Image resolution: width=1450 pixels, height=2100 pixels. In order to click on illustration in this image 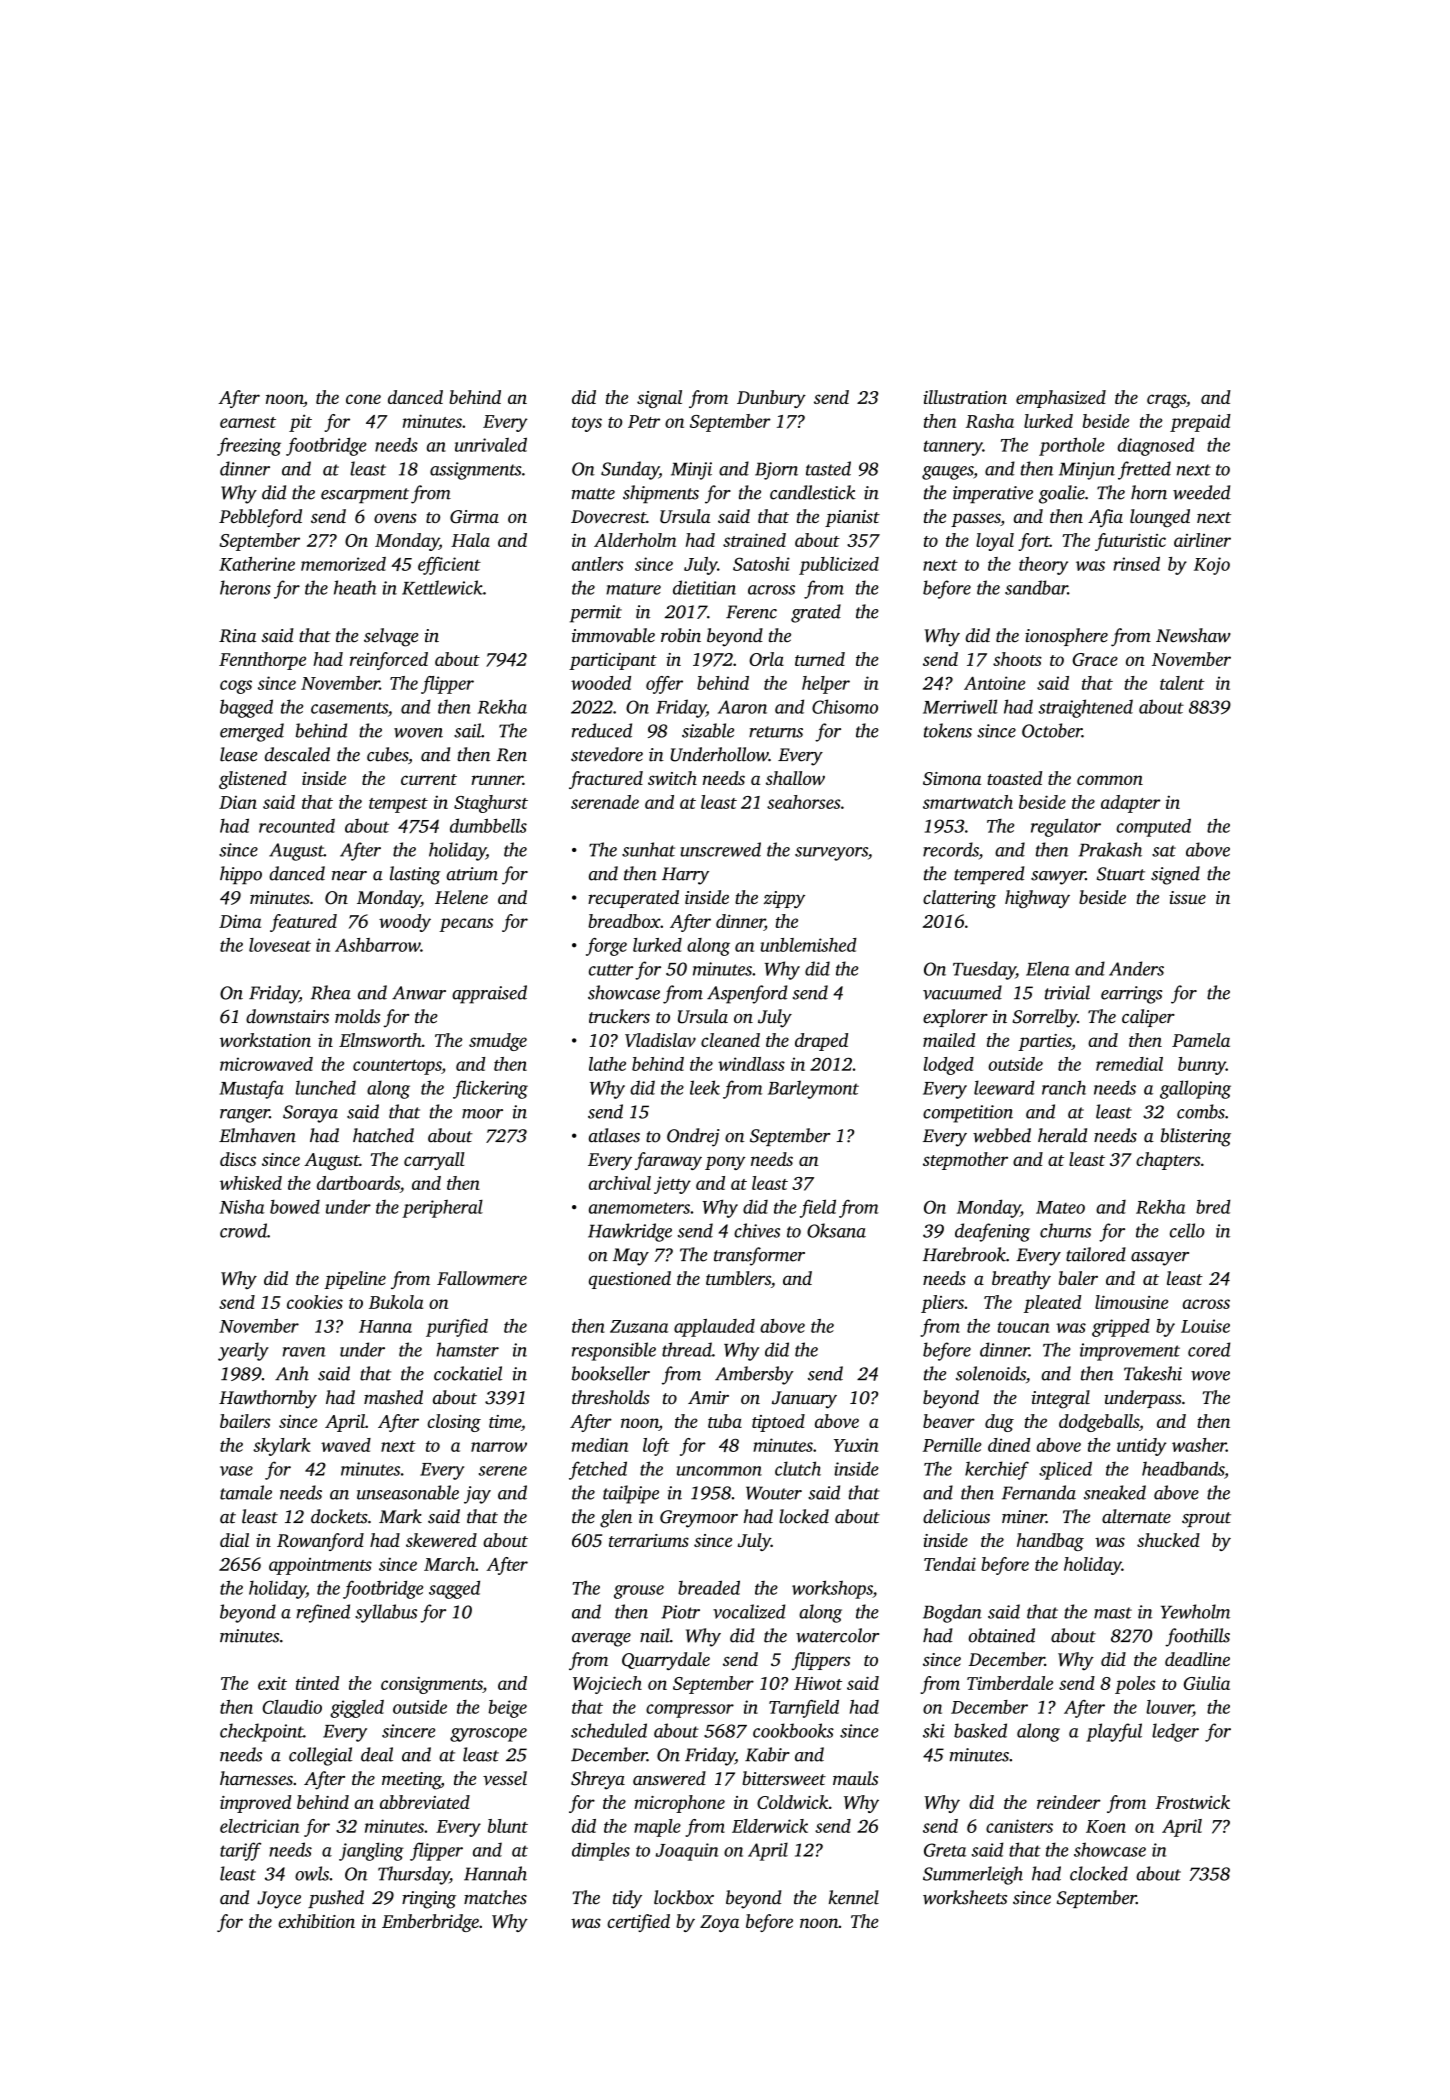, I will do `click(965, 397)`.
